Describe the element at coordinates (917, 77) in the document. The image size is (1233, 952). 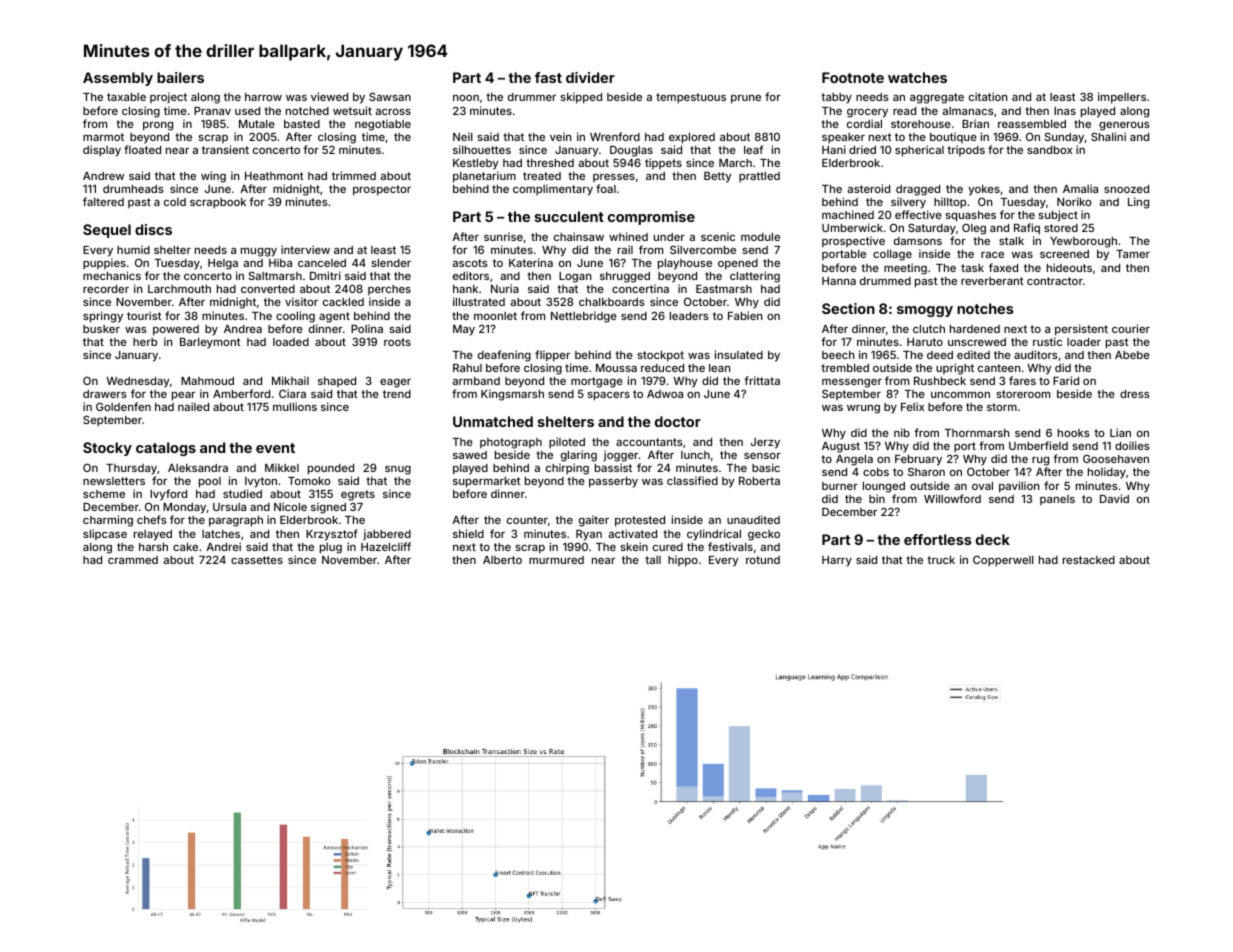
I see `watches` at that location.
